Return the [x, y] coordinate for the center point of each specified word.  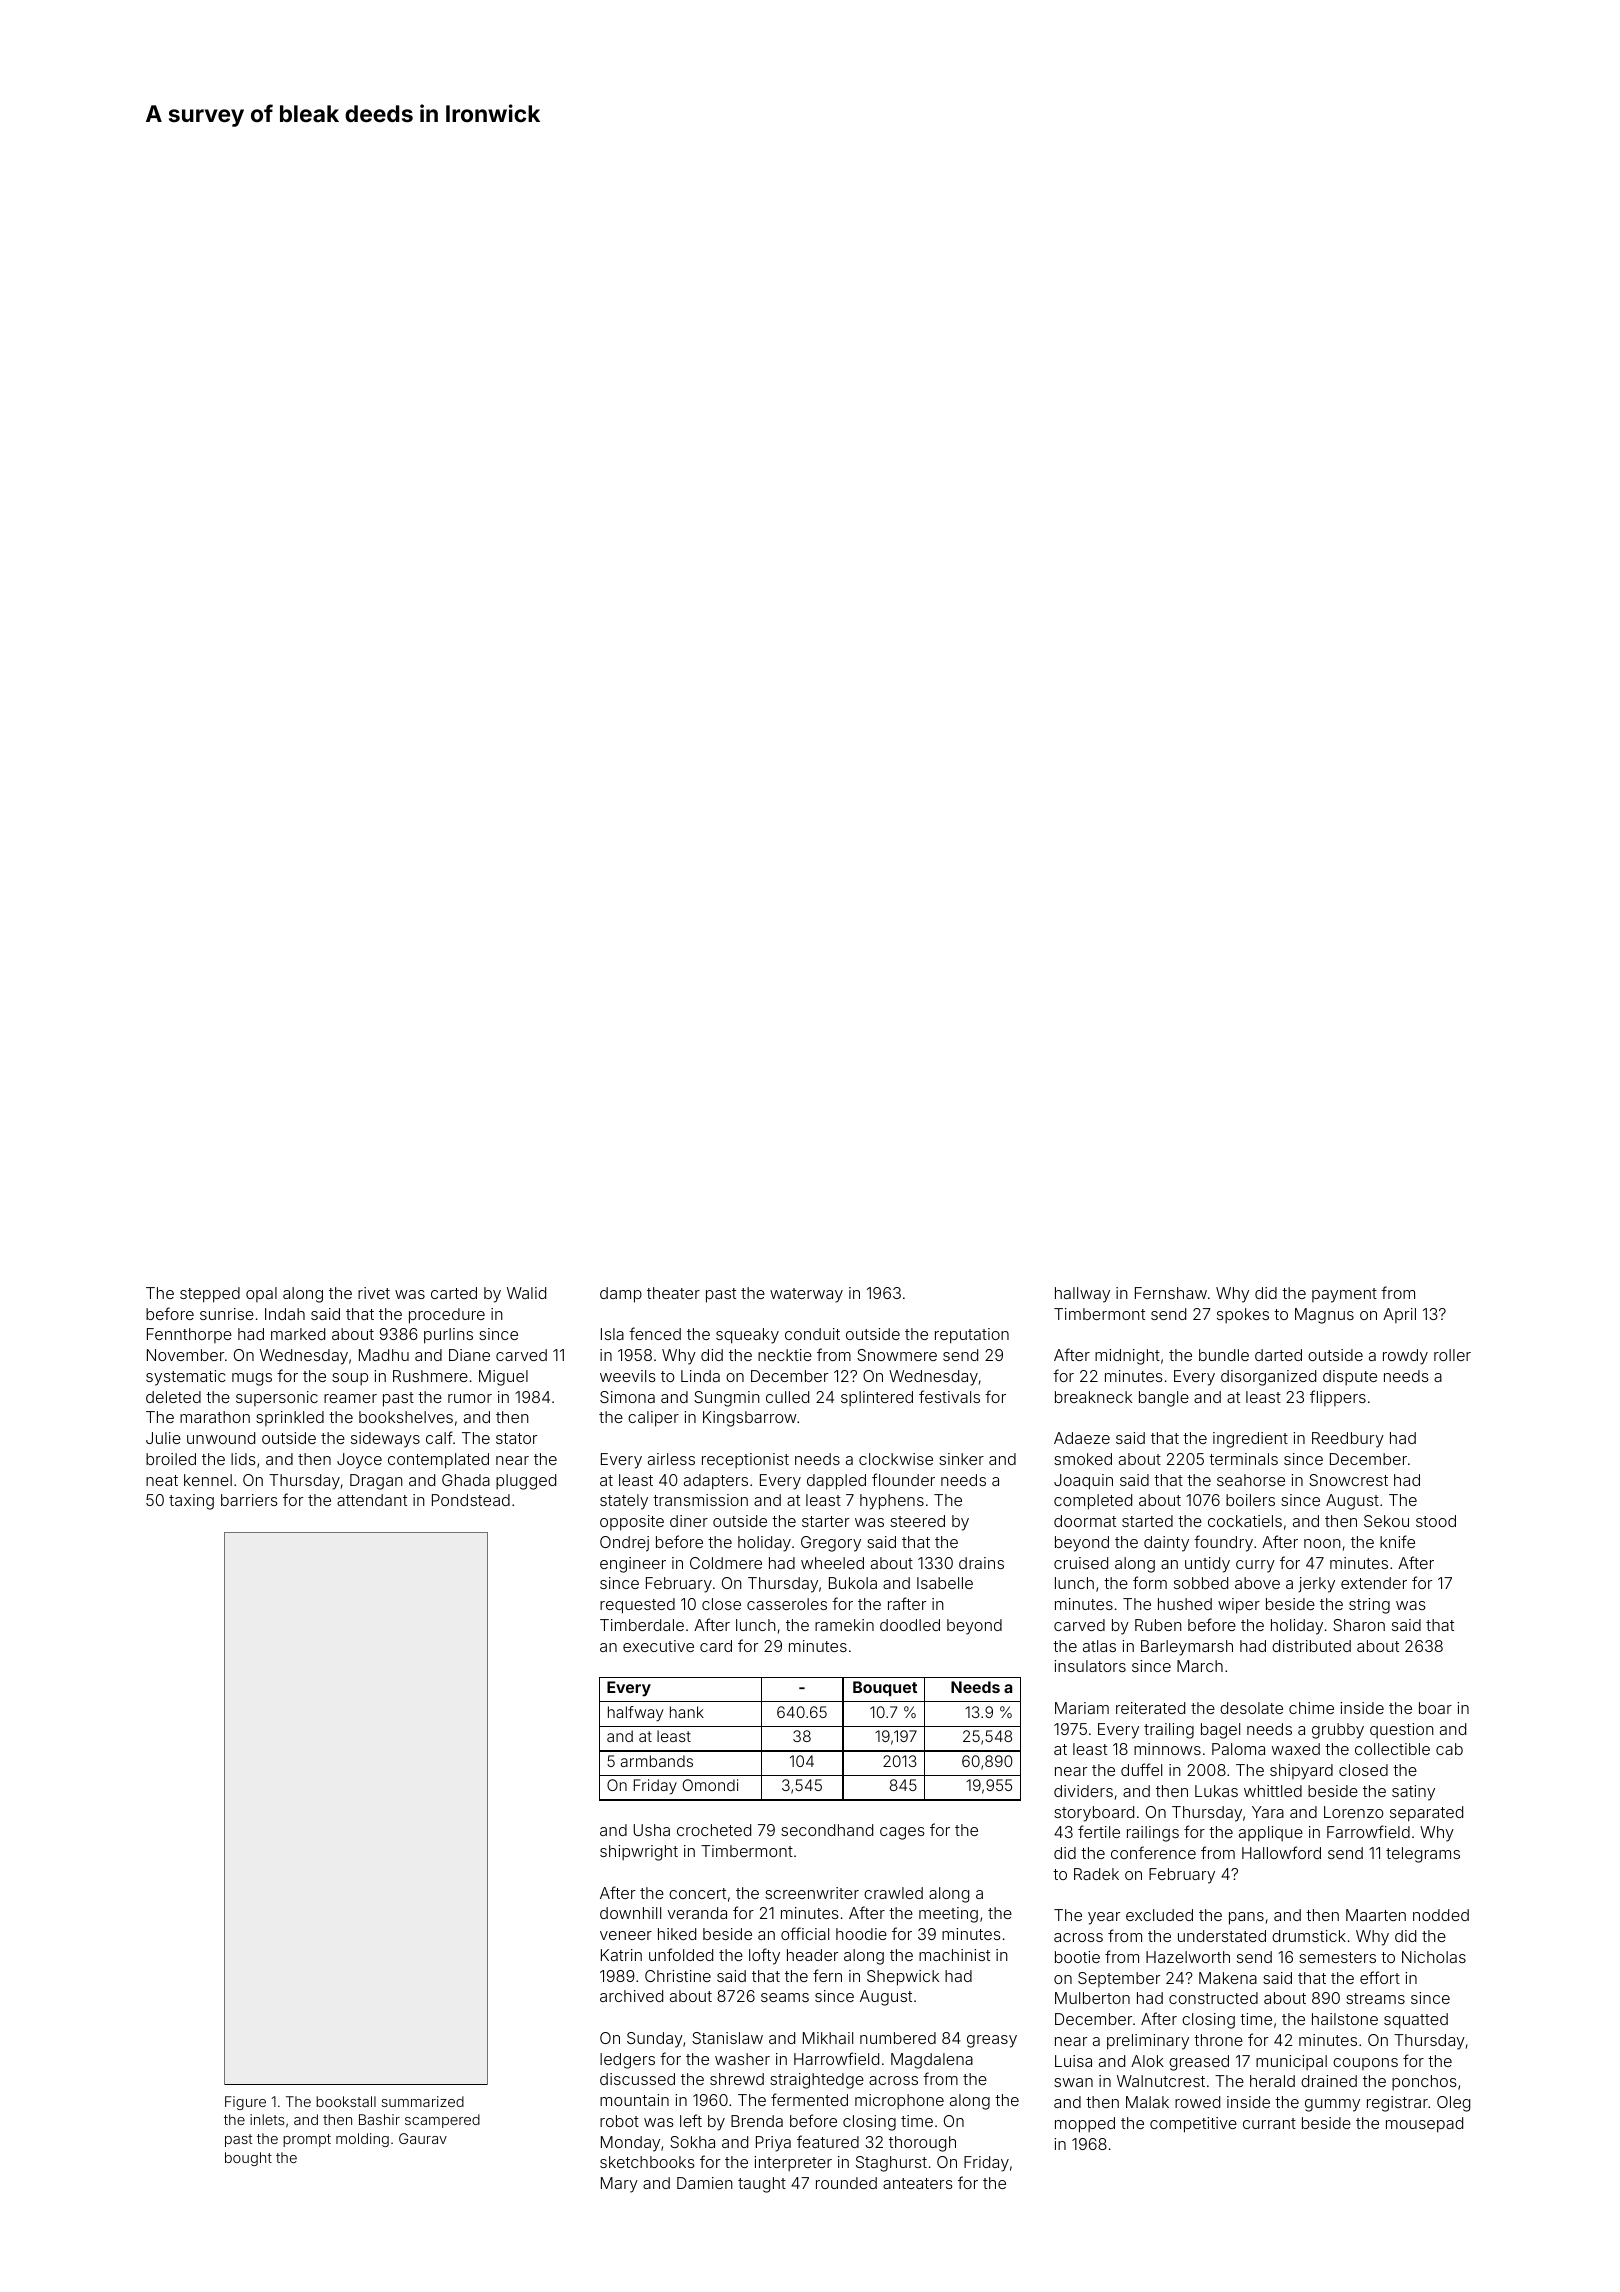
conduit [812, 1334]
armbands [657, 1761]
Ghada [466, 1480]
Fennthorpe [189, 1335]
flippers [1338, 1398]
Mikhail [828, 2038]
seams [785, 1997]
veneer [626, 1935]
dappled [836, 1482]
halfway [636, 1714]
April [1399, 1315]
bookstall [346, 2101]
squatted [1416, 2021]
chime [1311, 1708]
